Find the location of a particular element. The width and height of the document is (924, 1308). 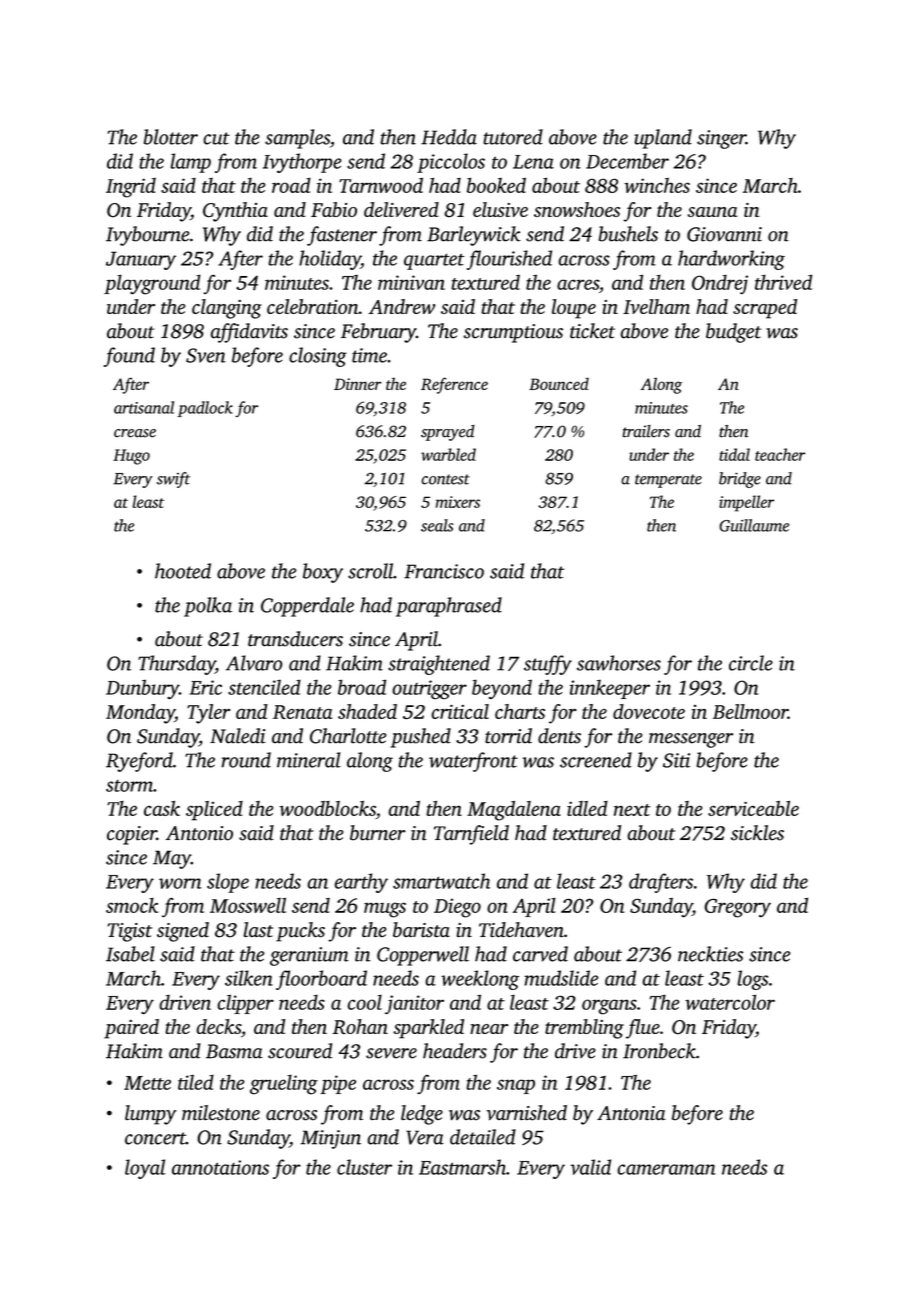

cask is located at coordinates (162, 808).
